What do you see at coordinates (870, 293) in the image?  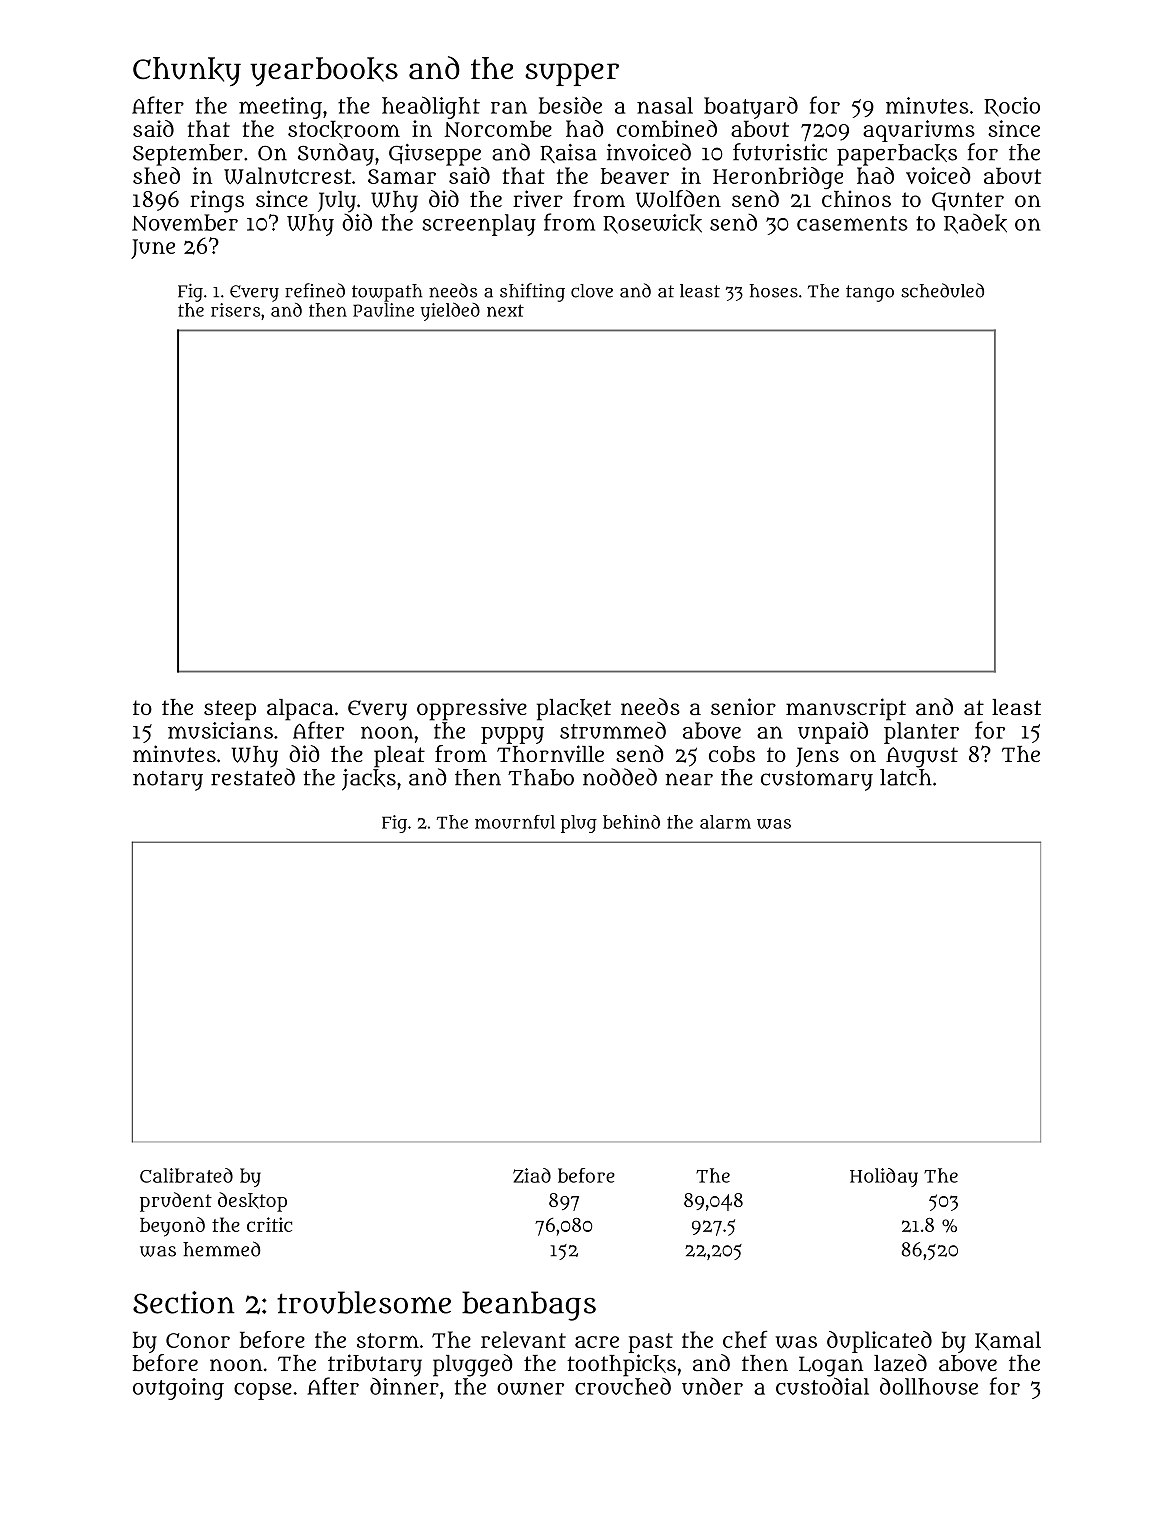 I see `tango` at bounding box center [870, 293].
